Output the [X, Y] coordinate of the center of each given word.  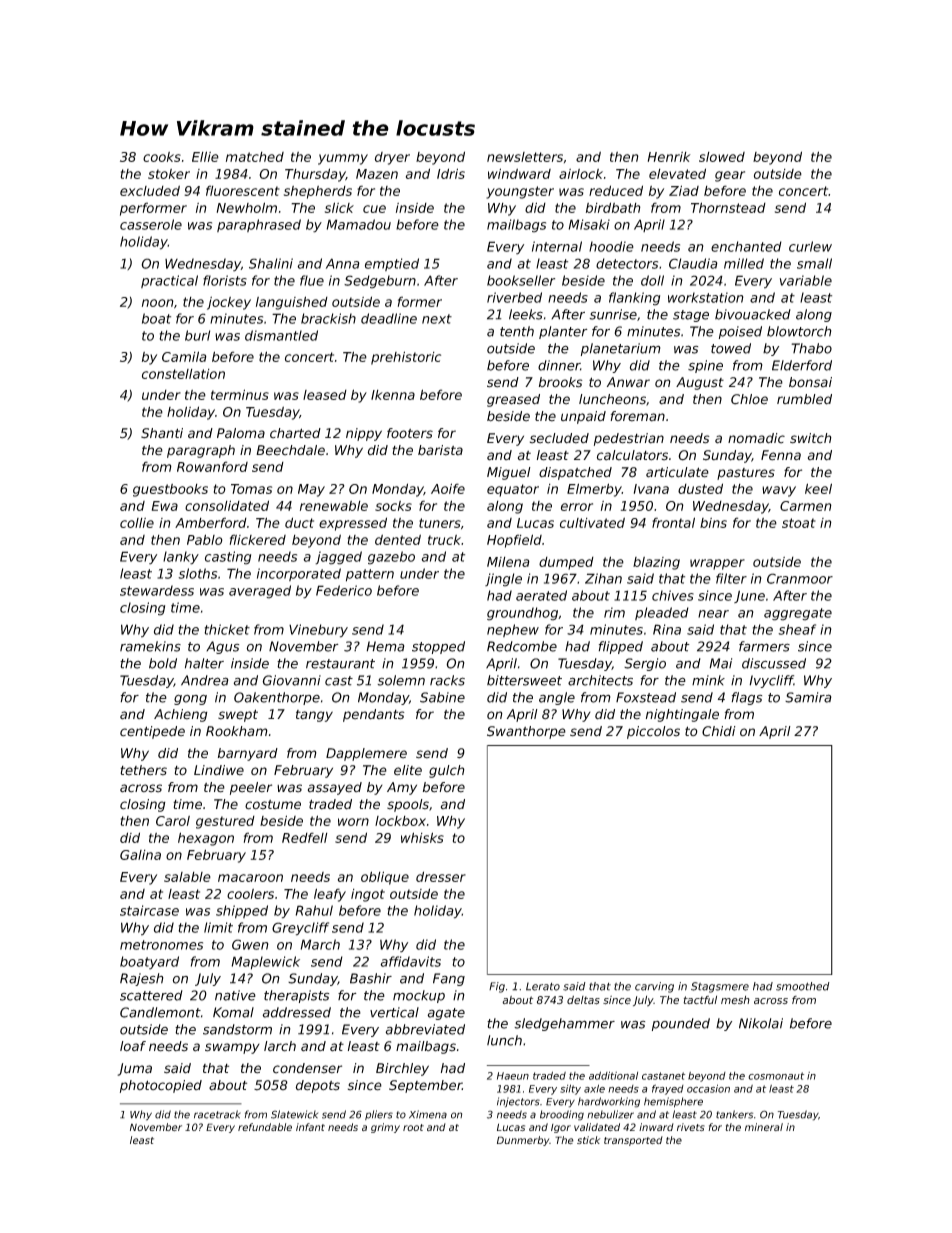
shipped [242, 912]
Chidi [719, 731]
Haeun [513, 1076]
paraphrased [259, 225]
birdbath [613, 207]
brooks [561, 382]
